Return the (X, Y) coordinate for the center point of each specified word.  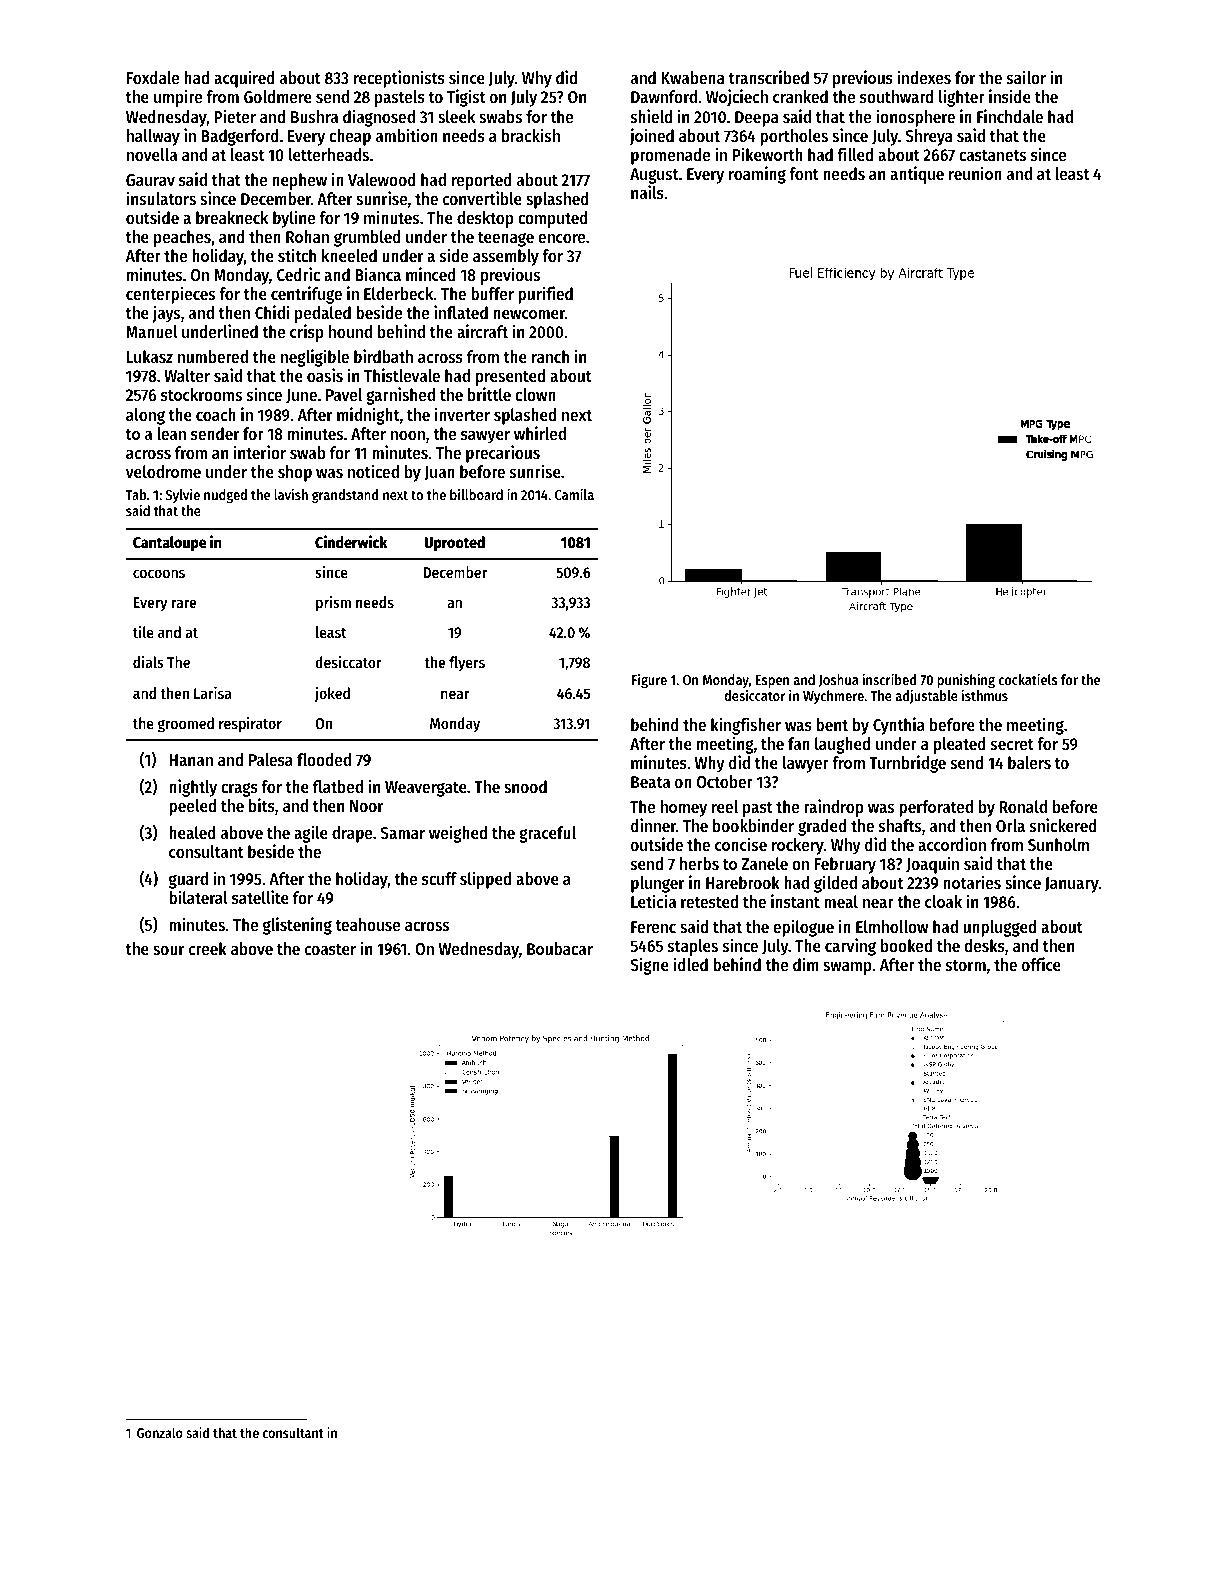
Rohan (307, 236)
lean (171, 433)
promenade (670, 156)
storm (966, 965)
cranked (800, 96)
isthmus (985, 695)
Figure (649, 680)
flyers (467, 664)
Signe (649, 966)
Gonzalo (160, 1432)
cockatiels (1028, 679)
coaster (330, 949)
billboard (476, 494)
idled (690, 964)
